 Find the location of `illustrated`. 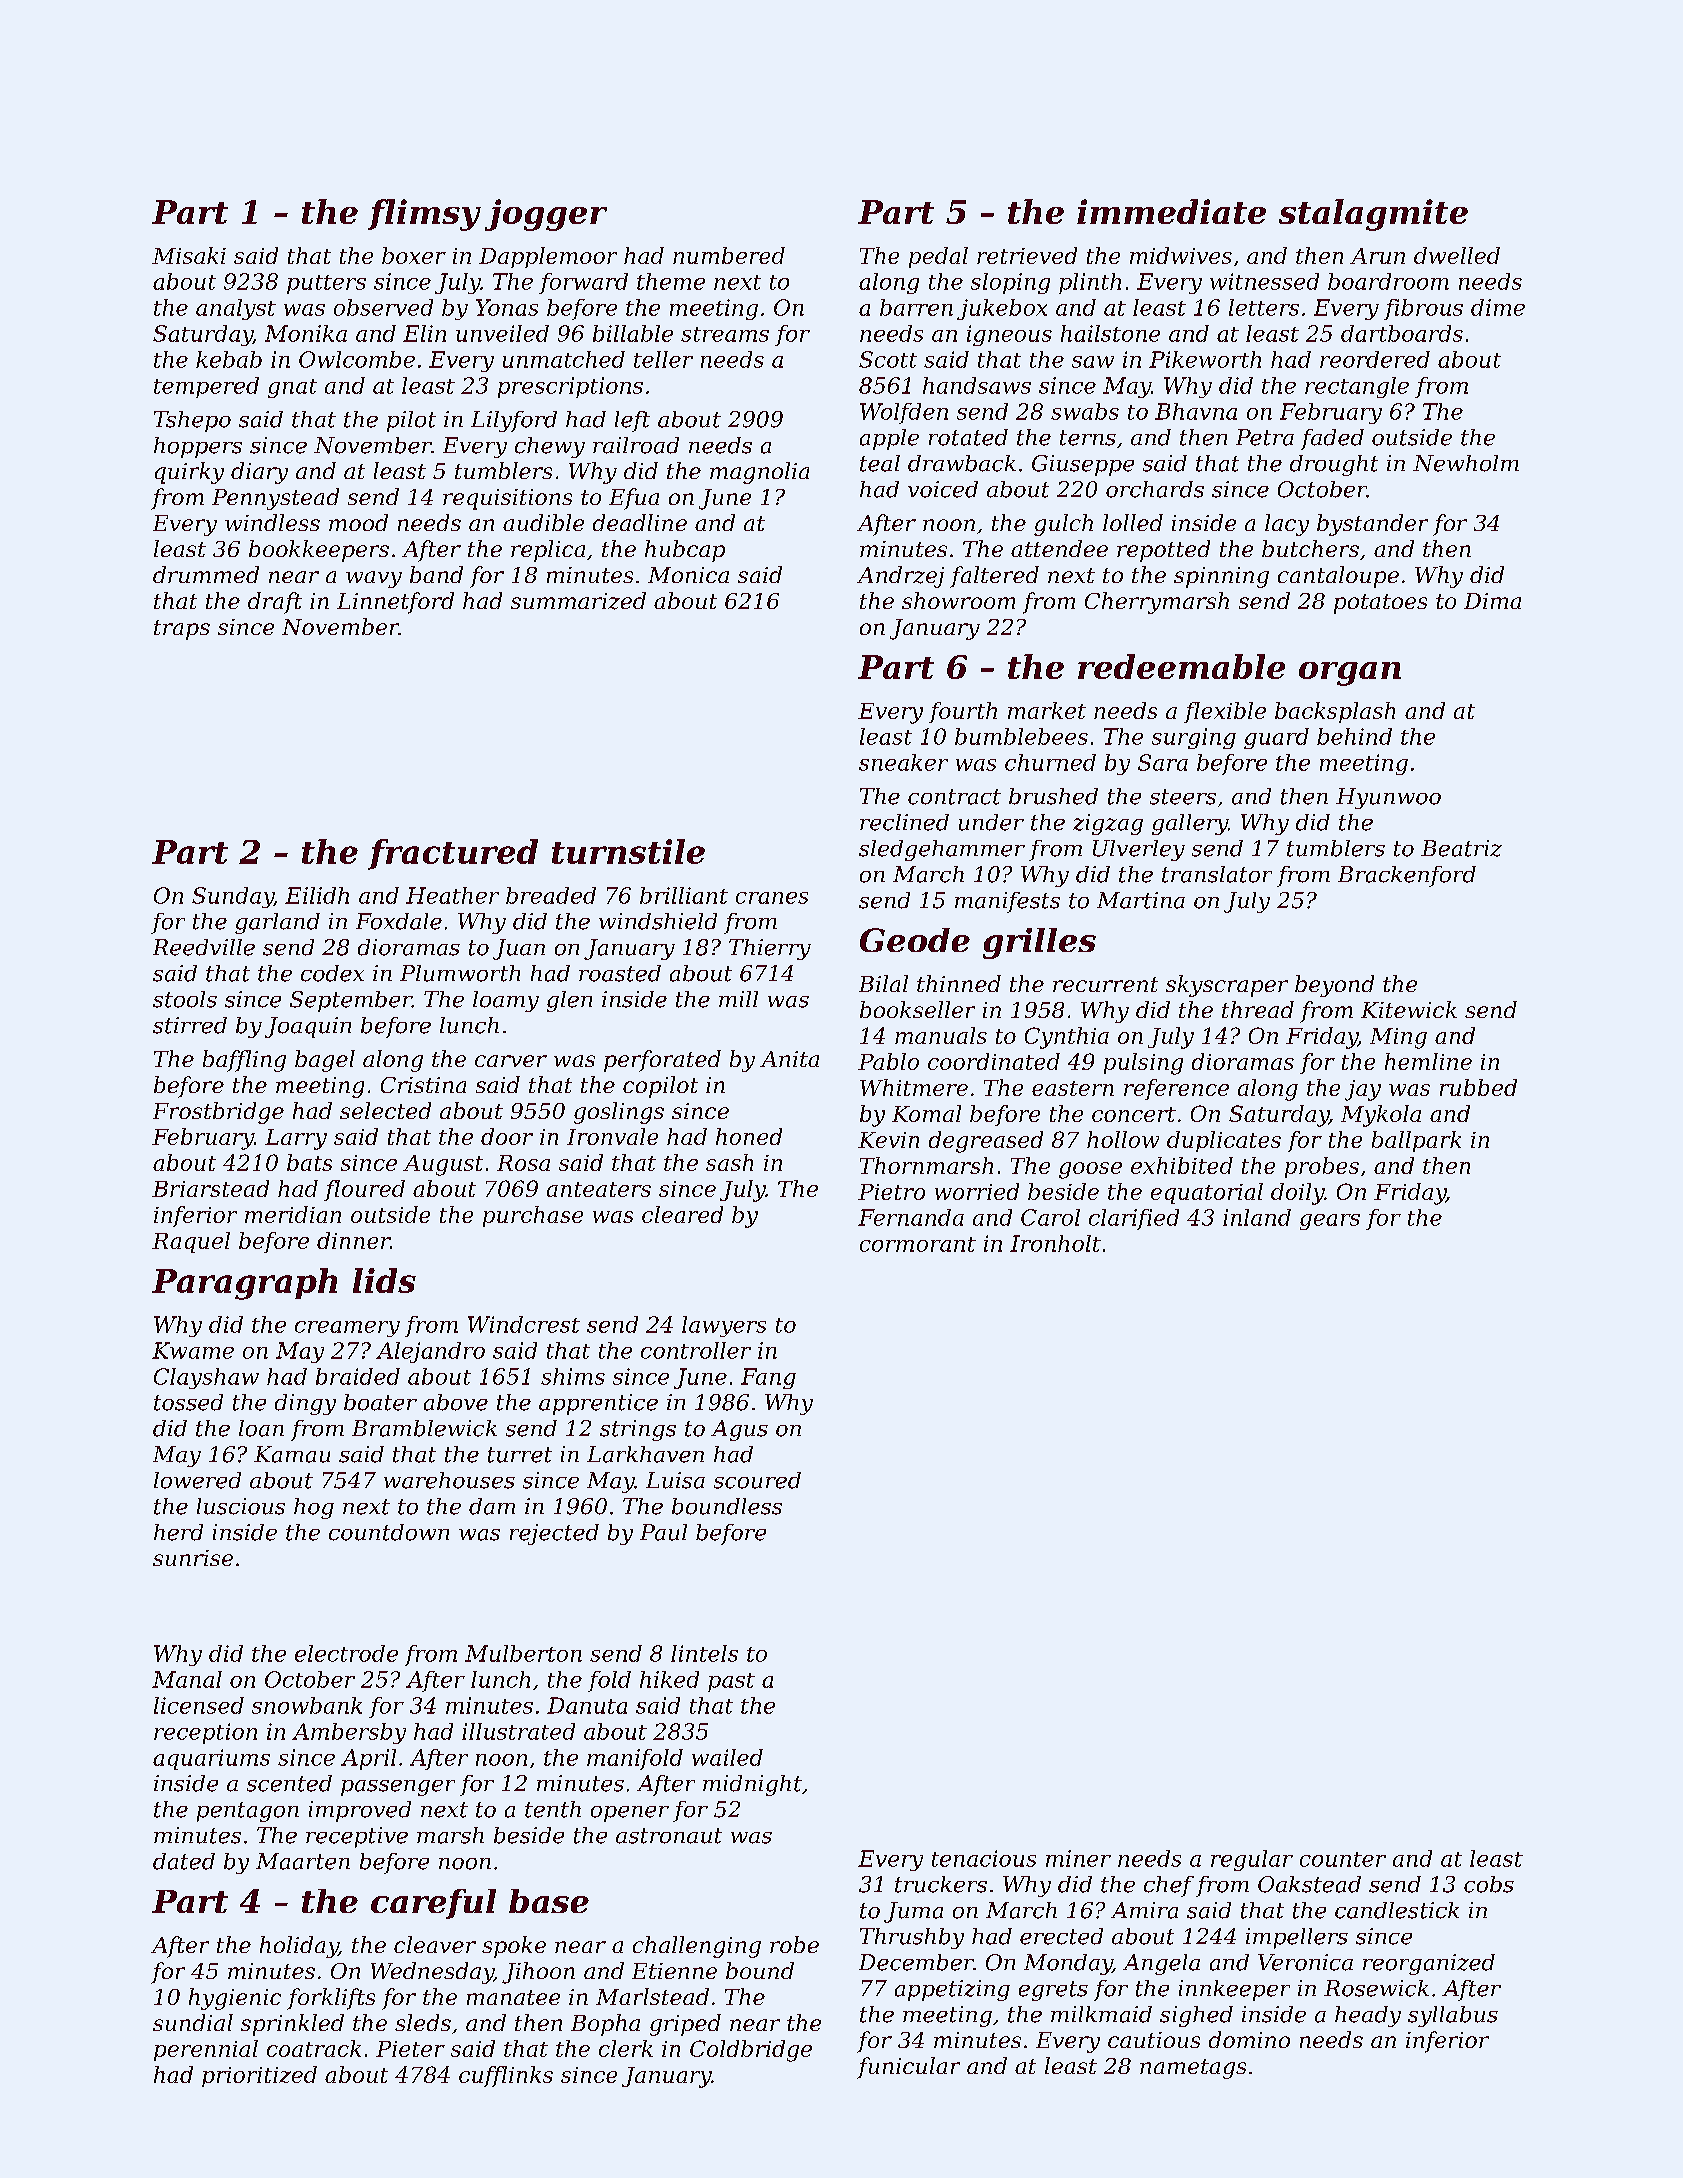

illustrated is located at coordinates (518, 1731).
